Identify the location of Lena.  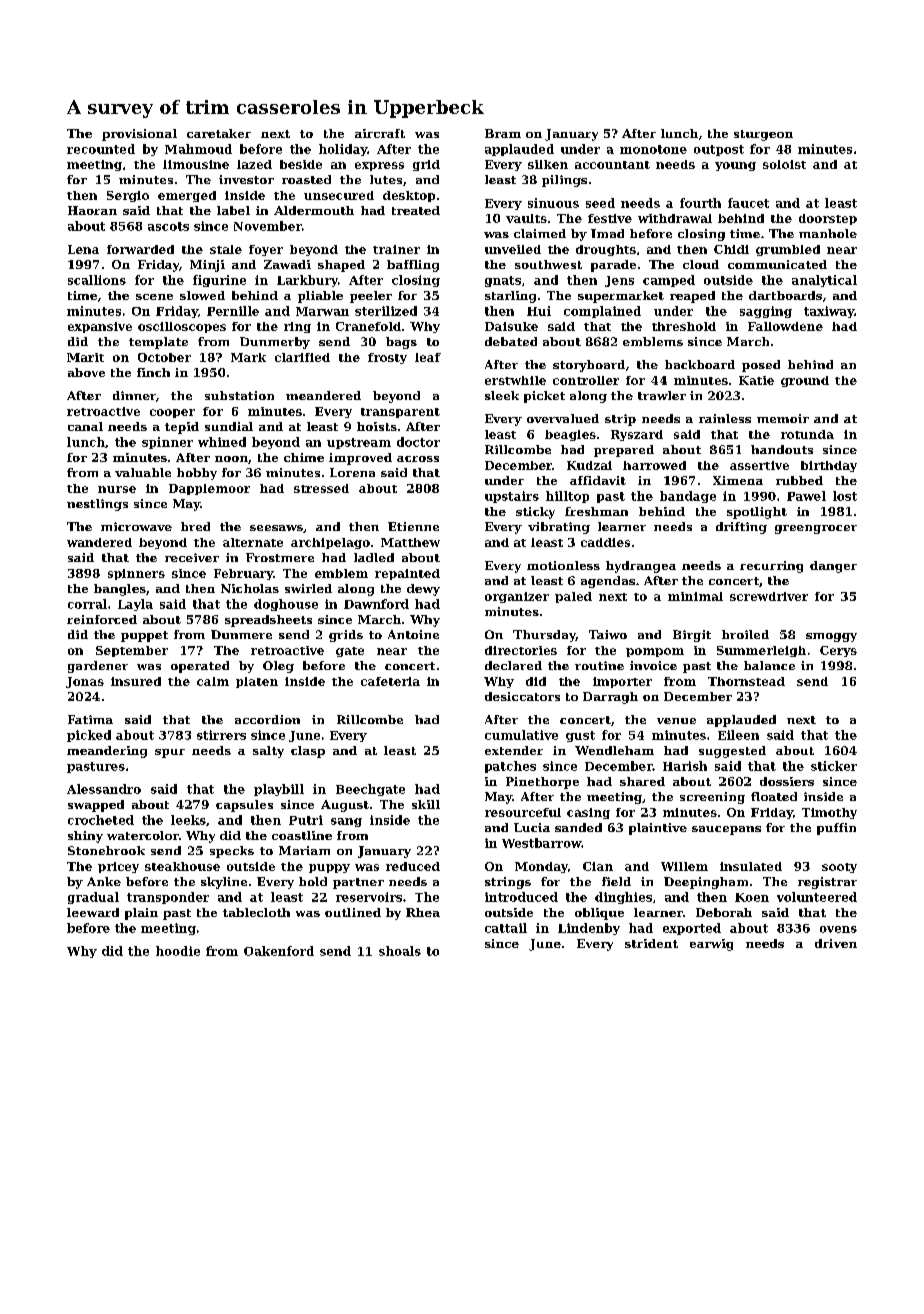
(83, 249).
